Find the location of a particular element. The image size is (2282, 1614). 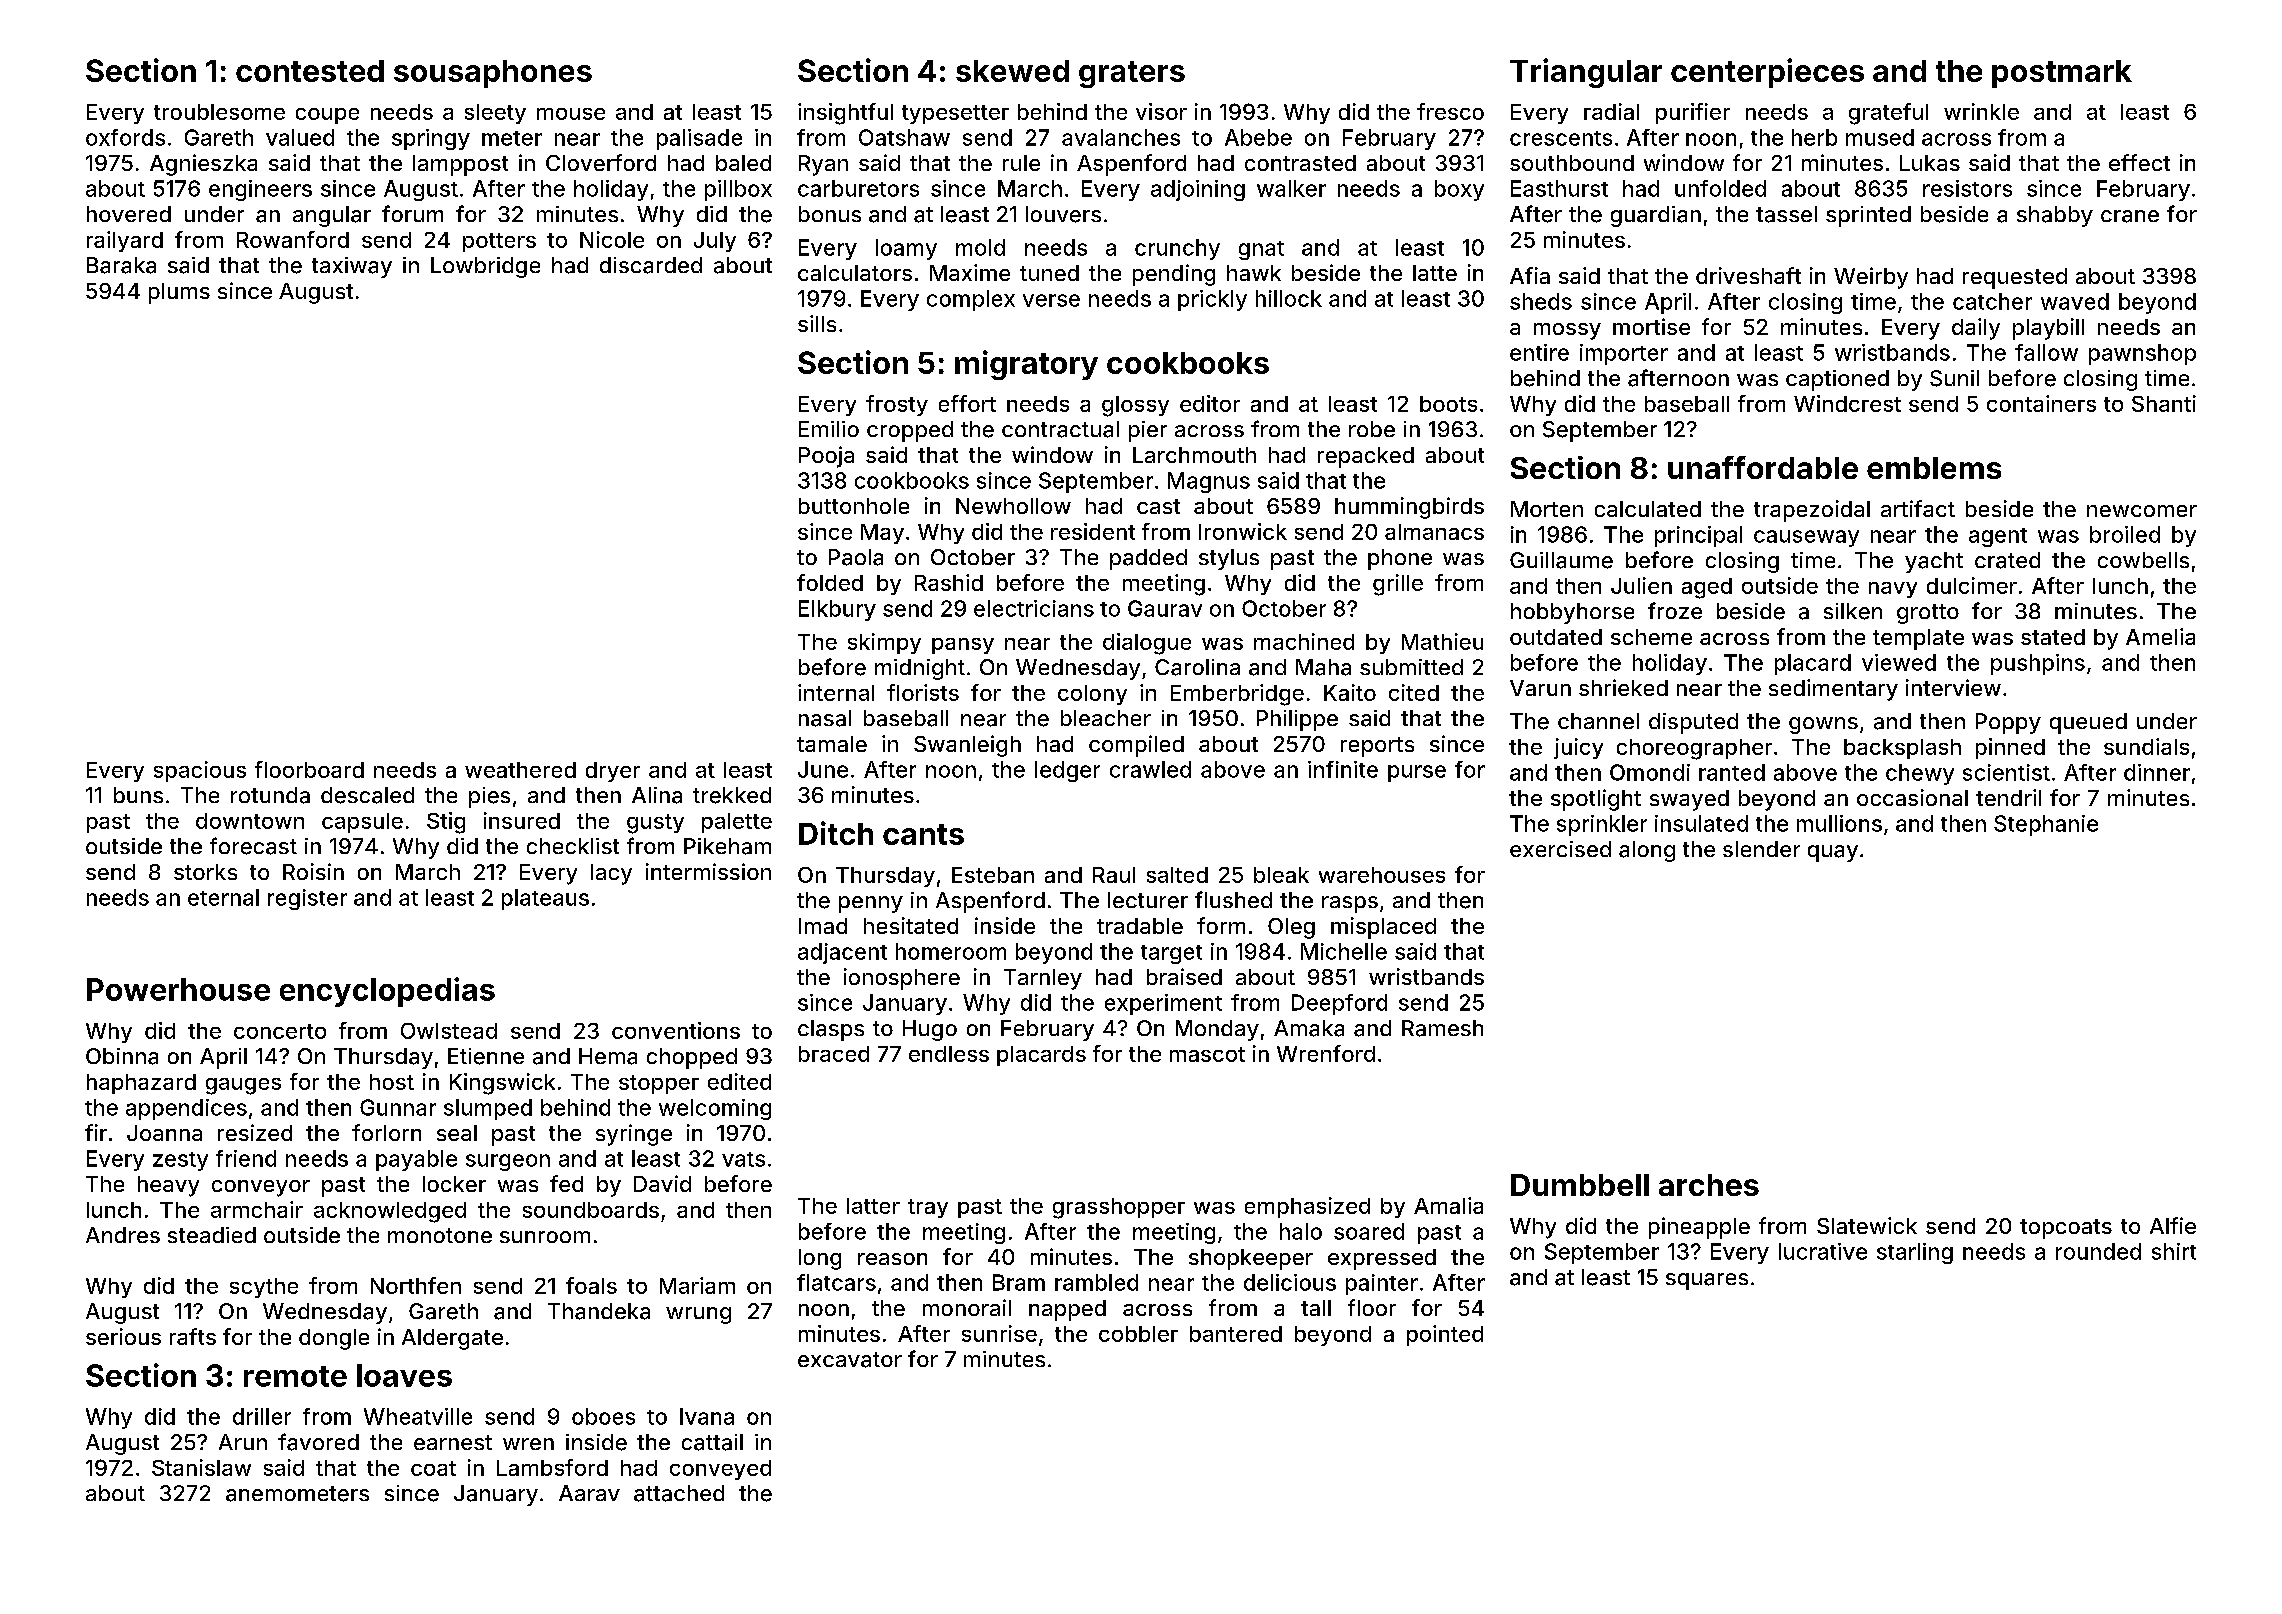

Philippe is located at coordinates (1297, 720).
